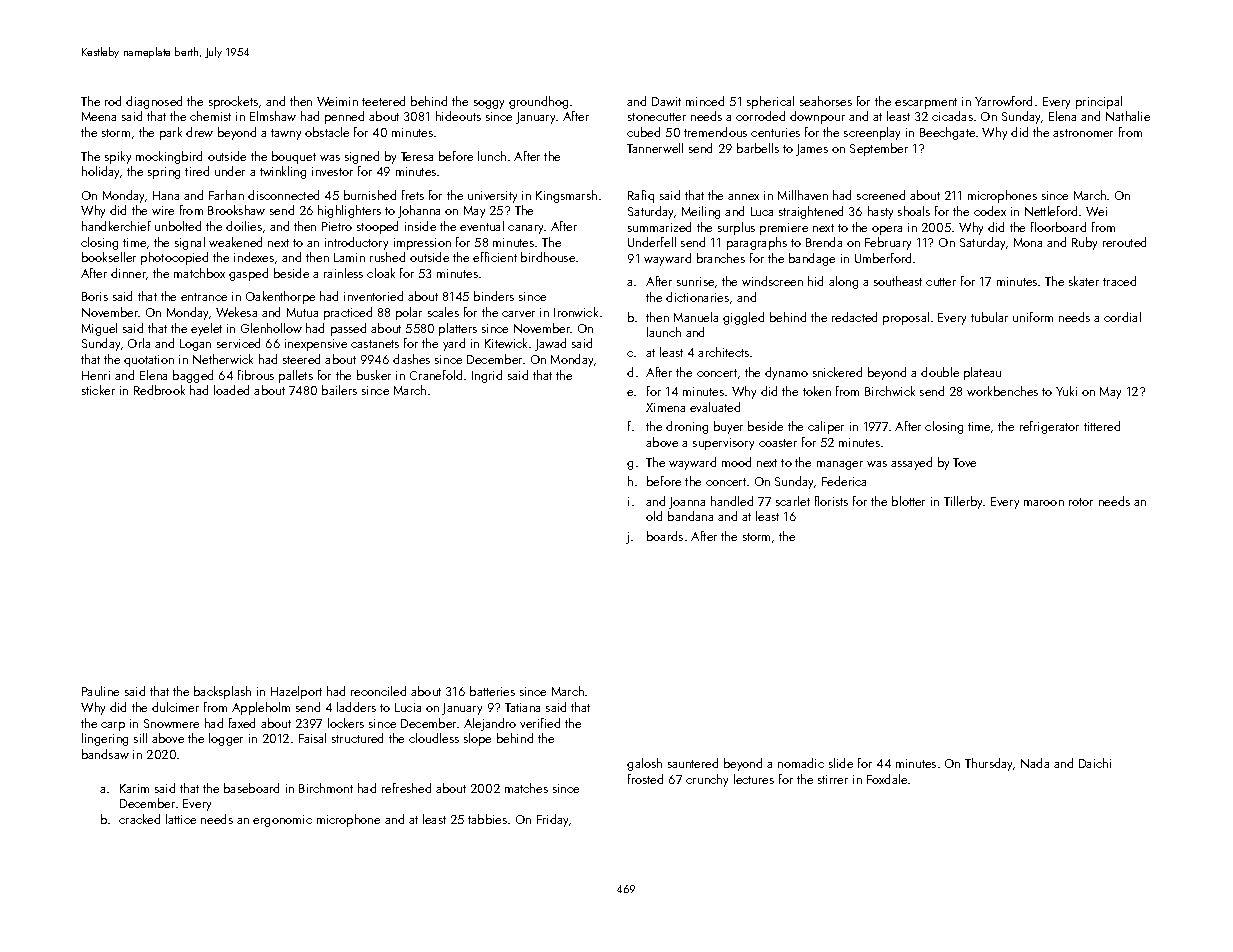 Image resolution: width=1233 pixels, height=952 pixels. I want to click on Nettleford, so click(1051, 211).
